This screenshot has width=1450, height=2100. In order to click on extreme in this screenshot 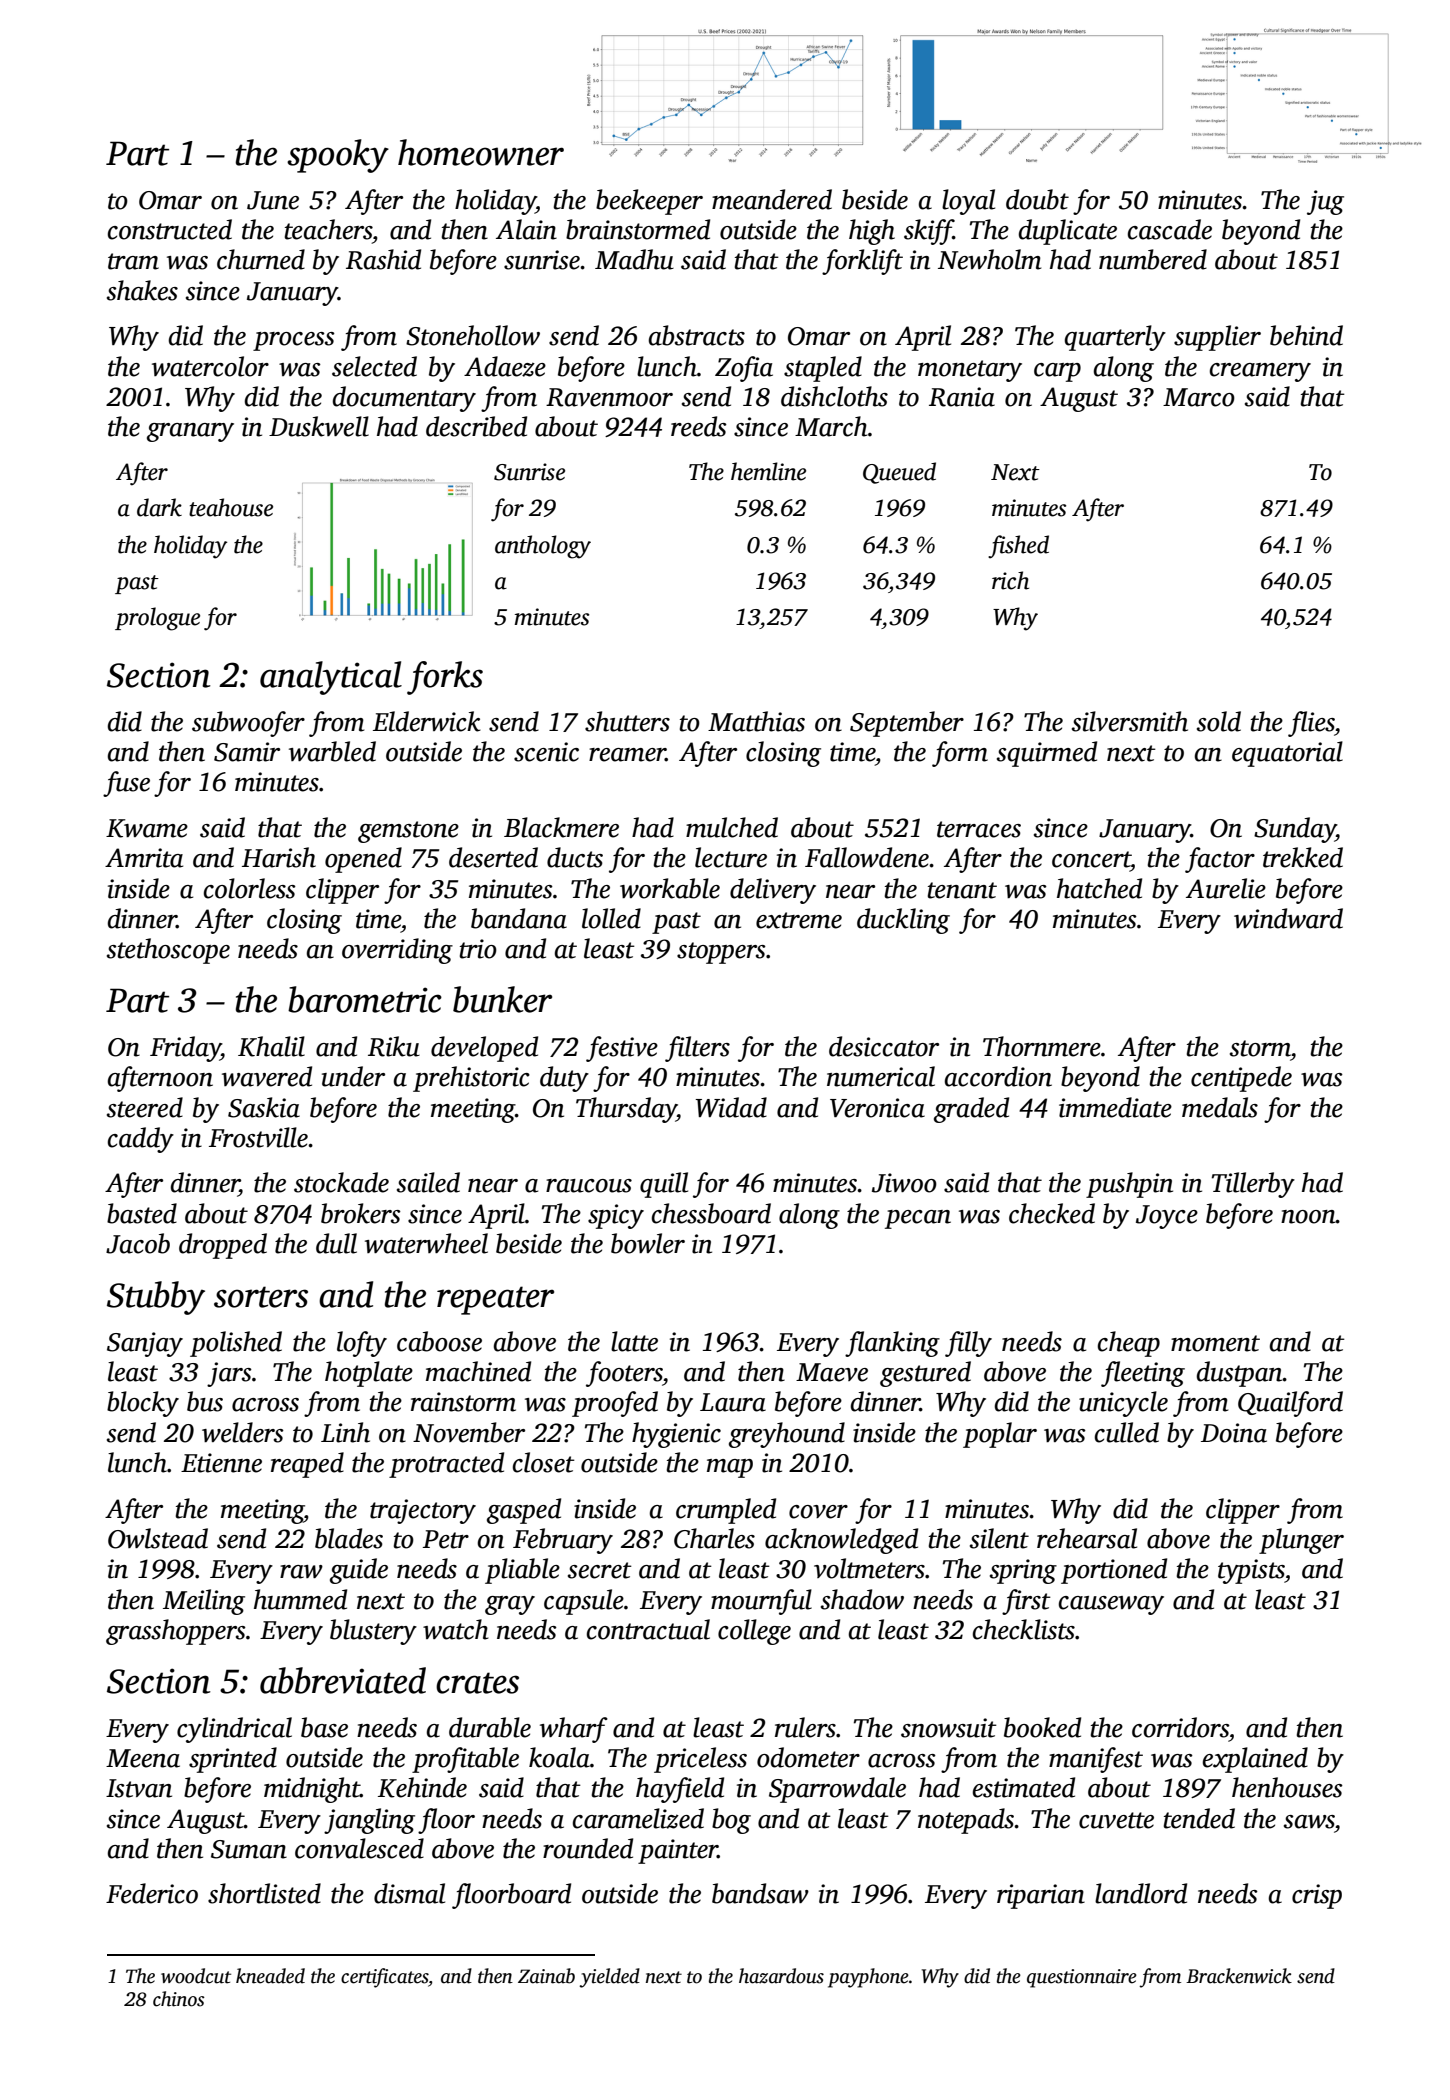, I will do `click(799, 920)`.
